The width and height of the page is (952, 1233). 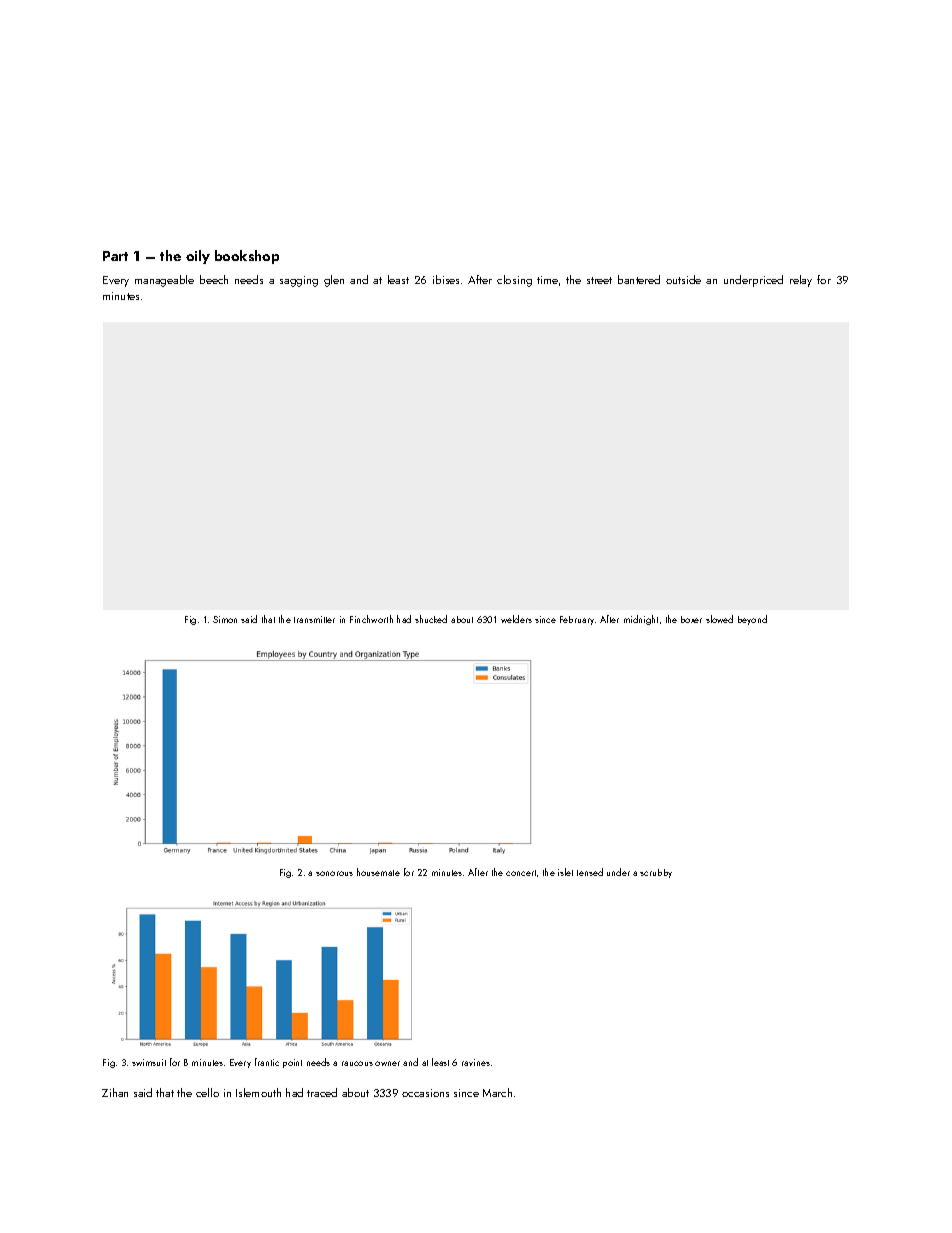 What do you see at coordinates (299, 281) in the page?
I see `sagging` at bounding box center [299, 281].
